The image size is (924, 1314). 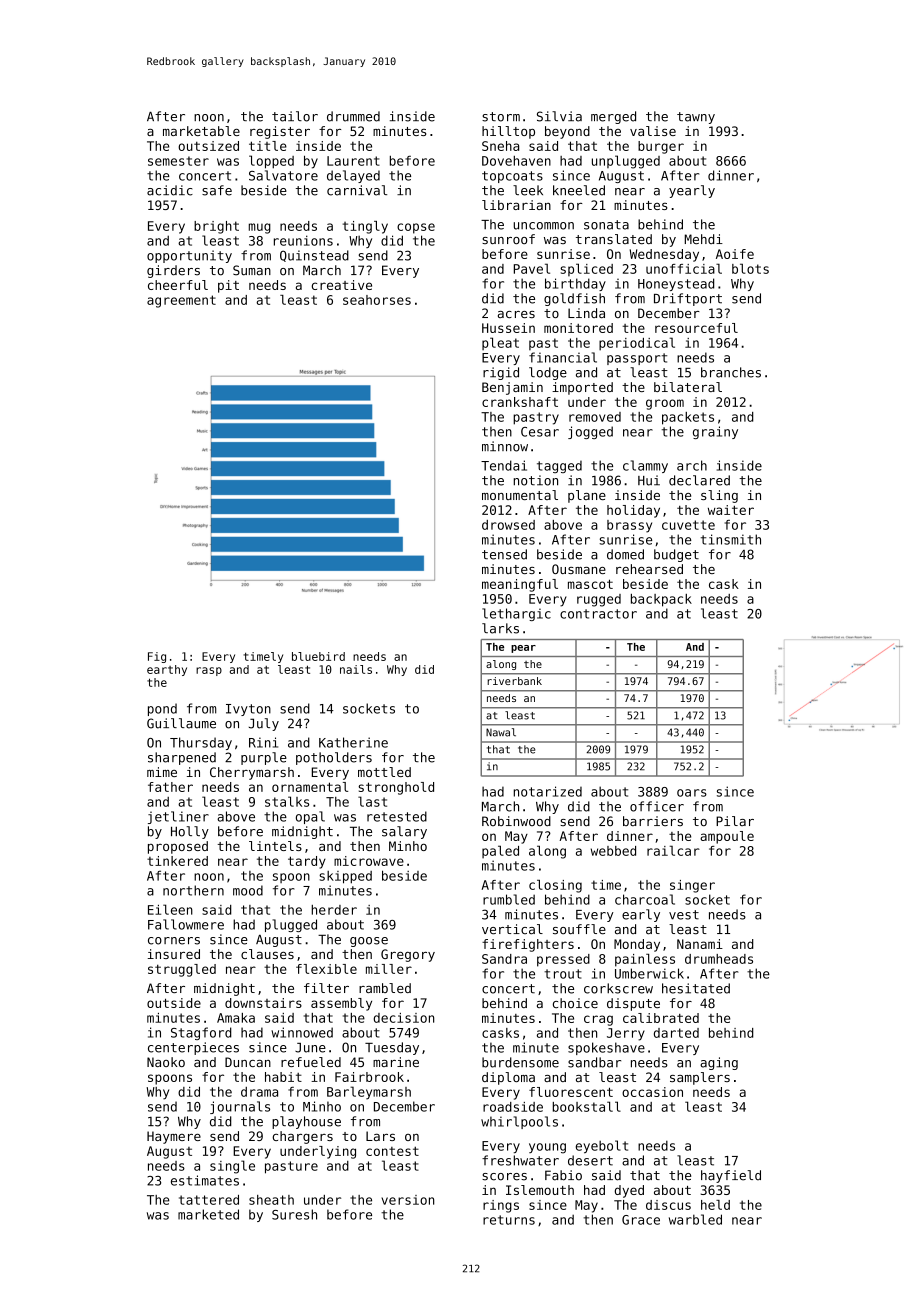 What do you see at coordinates (208, 1214) in the screenshot?
I see `marketed` at bounding box center [208, 1214].
